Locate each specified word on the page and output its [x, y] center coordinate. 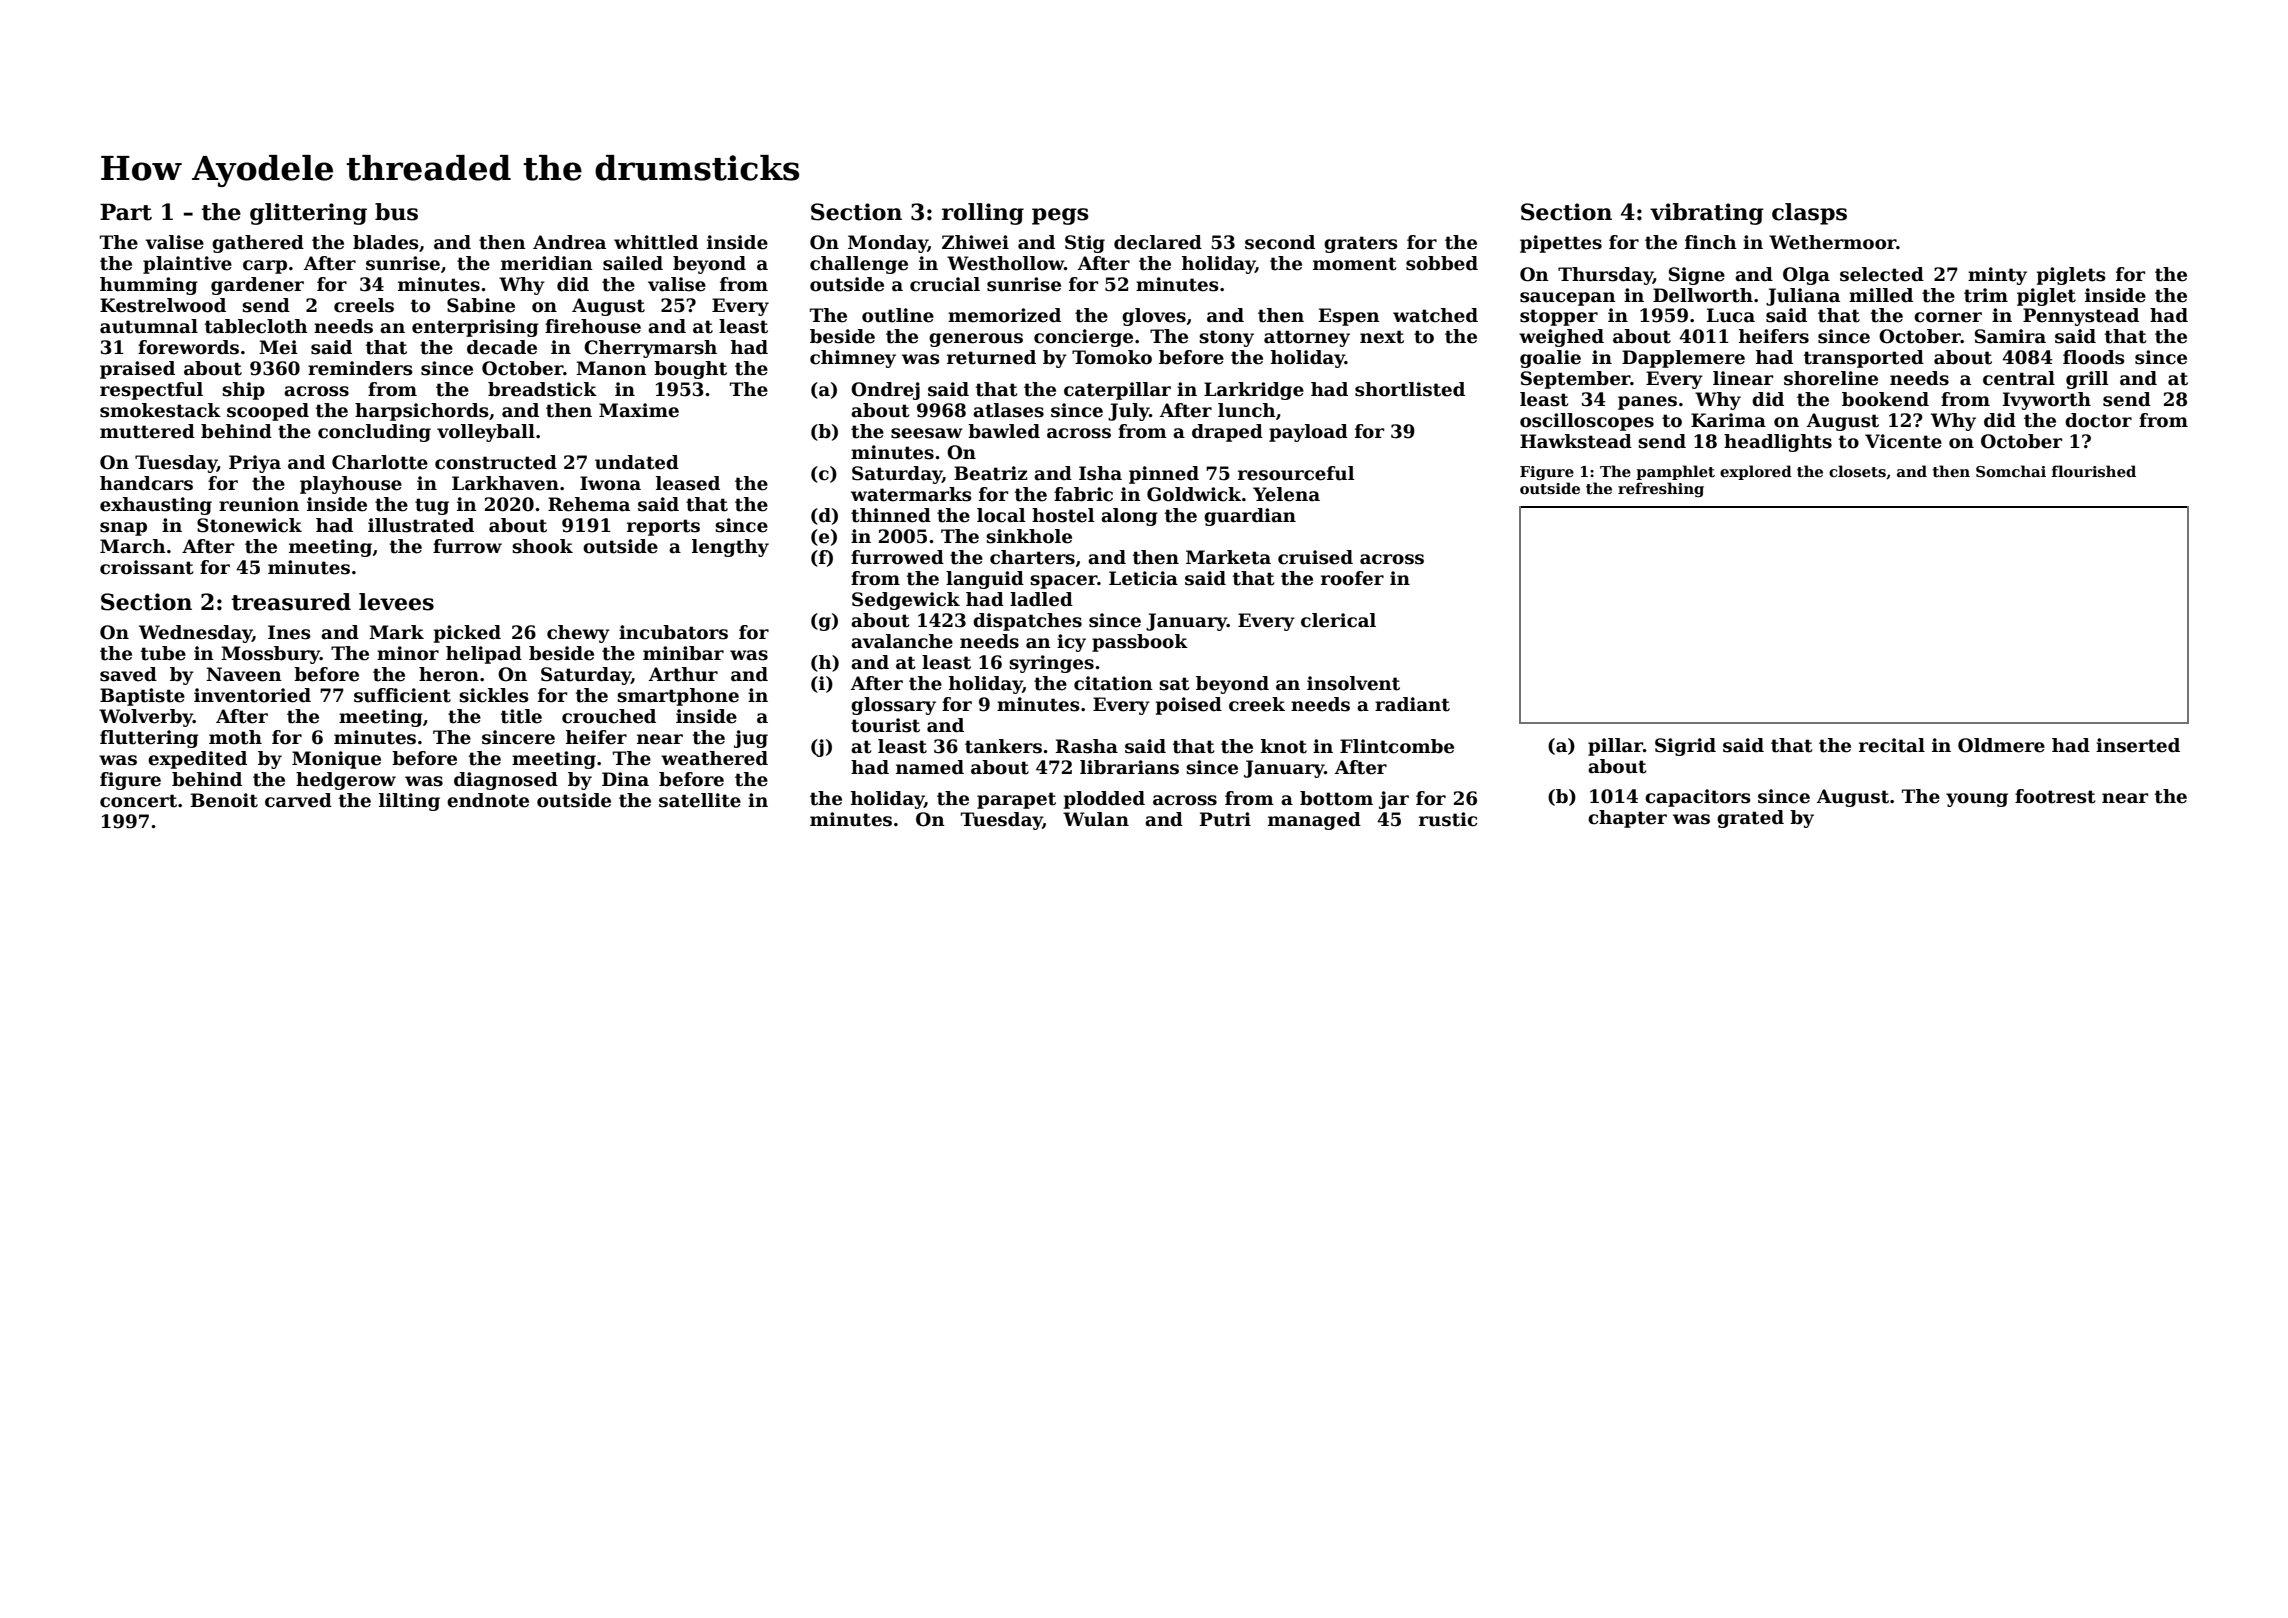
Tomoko [1112, 357]
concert [138, 801]
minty [1997, 276]
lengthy [730, 548]
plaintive [187, 265]
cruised [1315, 557]
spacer [1063, 582]
